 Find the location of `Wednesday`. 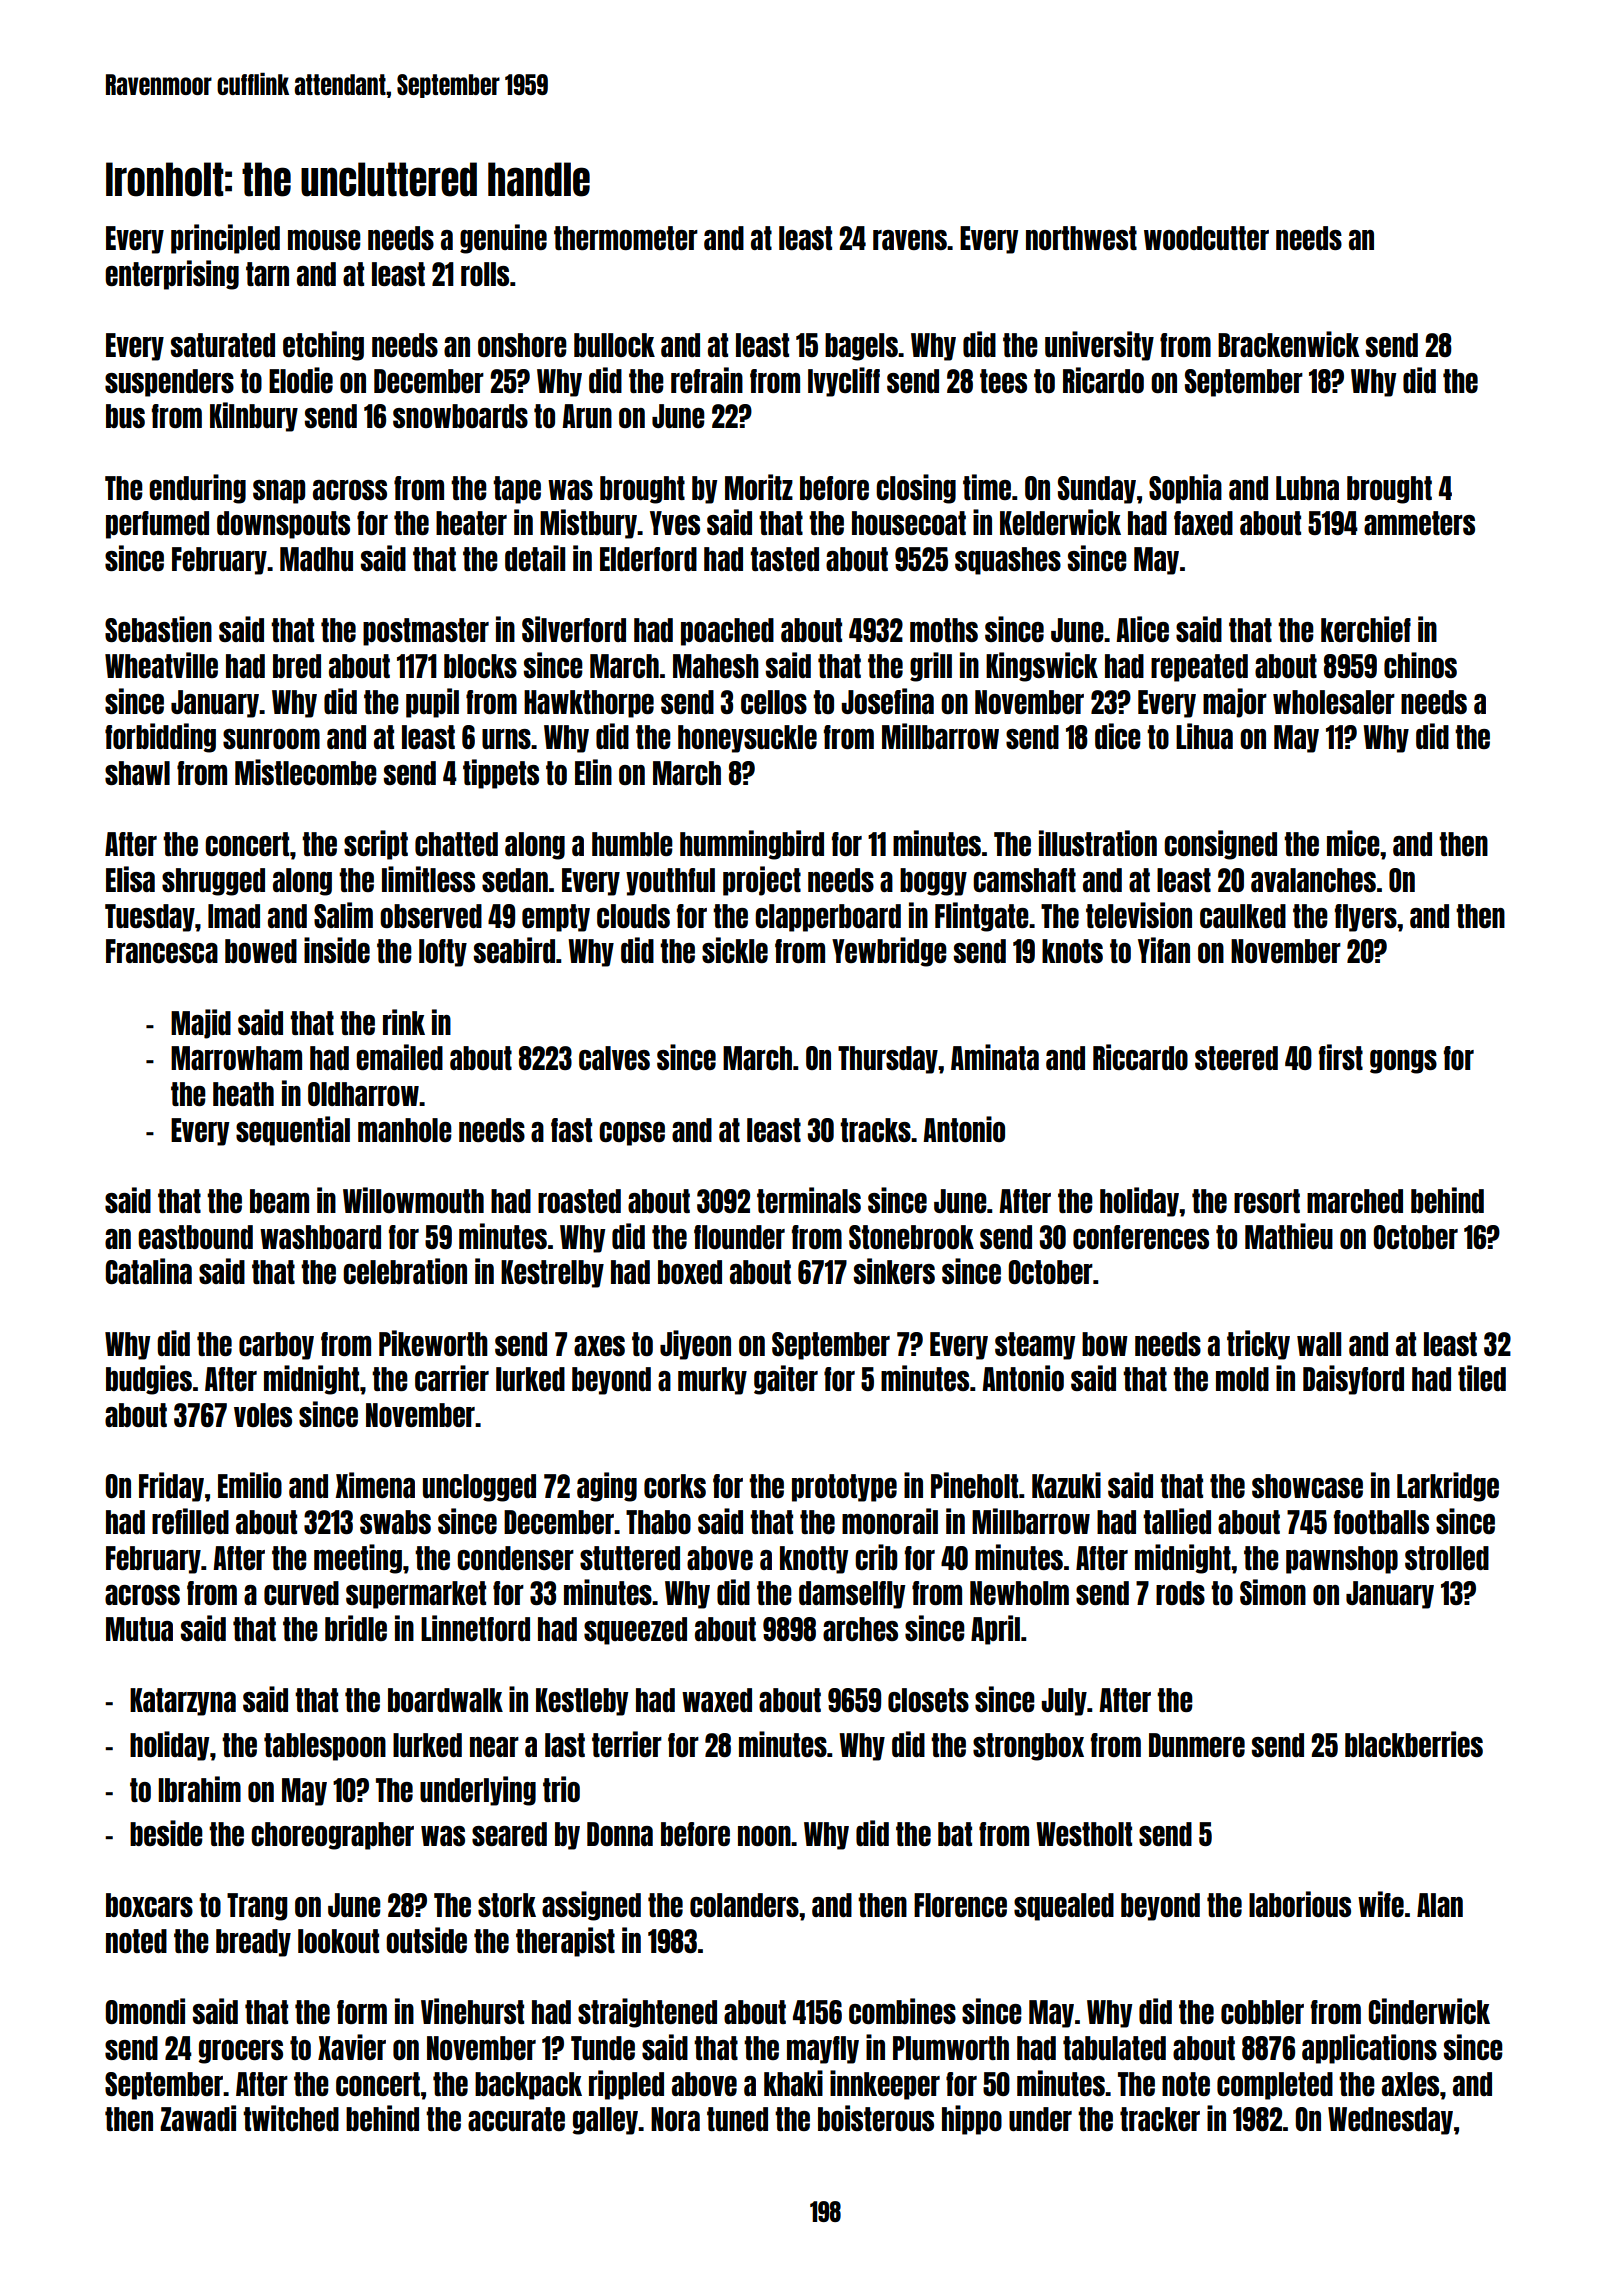

Wednesday is located at coordinates (1390, 2121).
